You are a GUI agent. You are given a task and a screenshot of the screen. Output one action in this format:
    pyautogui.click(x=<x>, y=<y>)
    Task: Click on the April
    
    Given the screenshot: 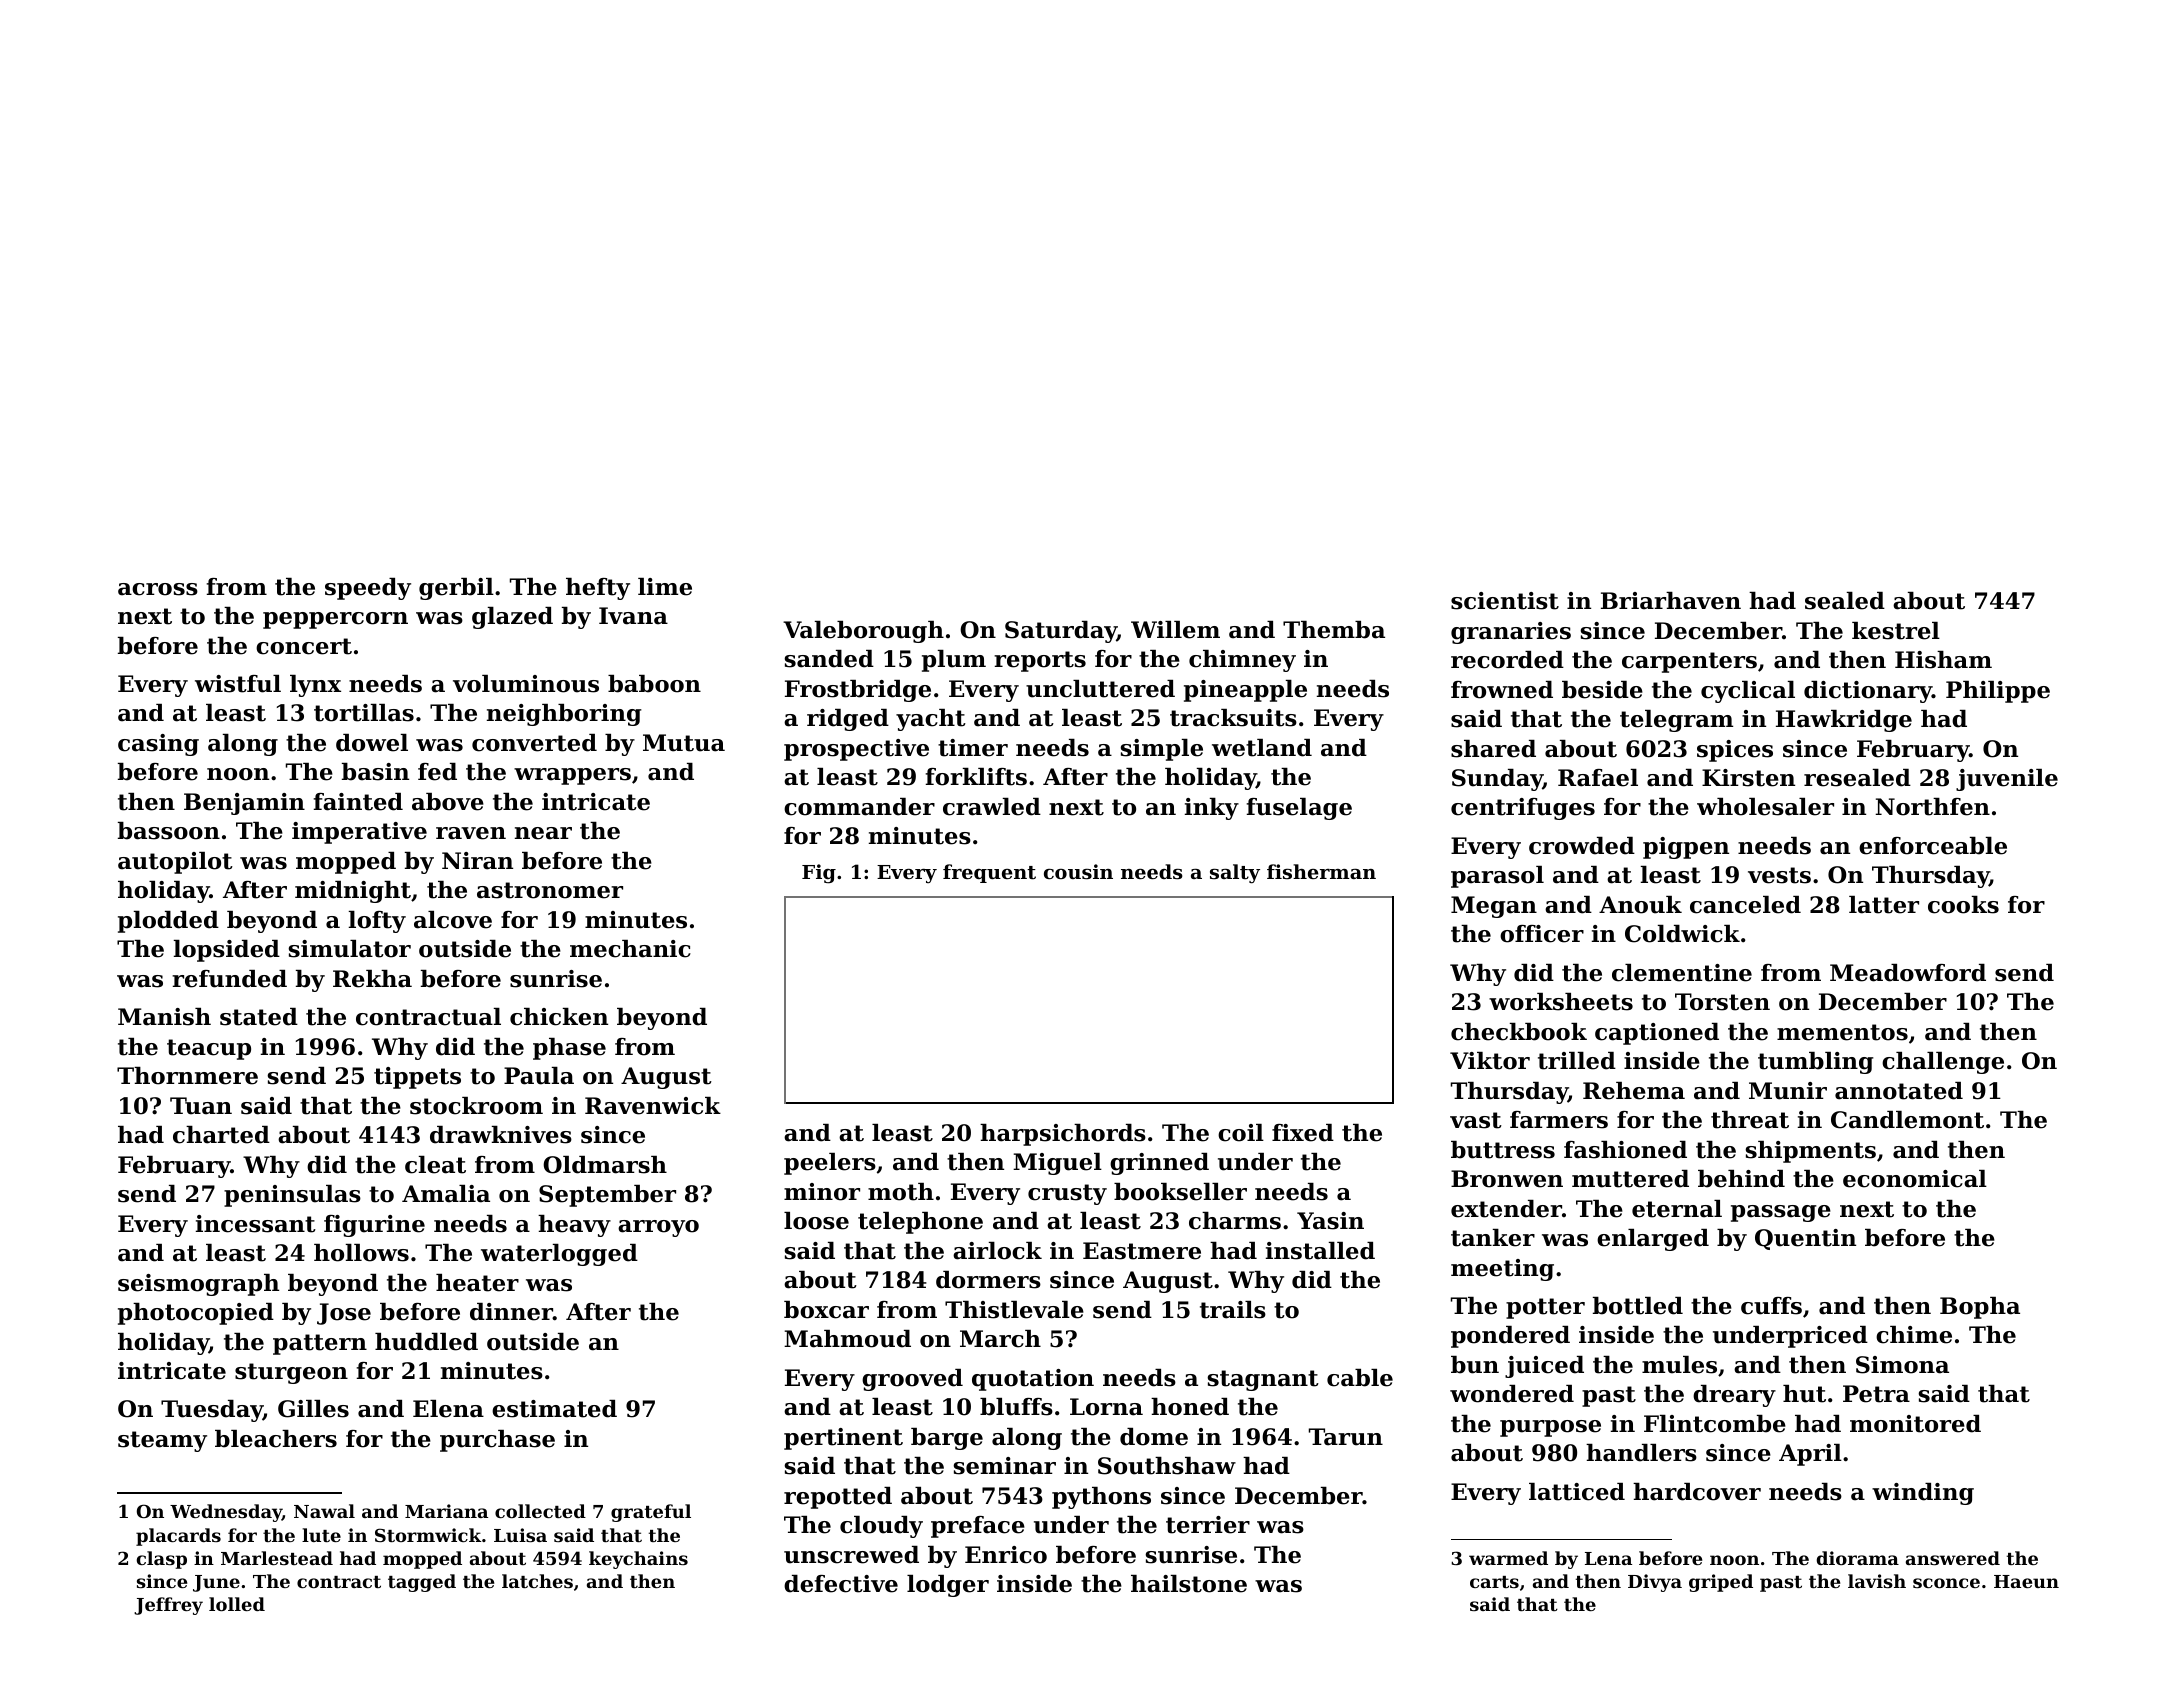 What is the action you would take?
    pyautogui.click(x=1810, y=1455)
